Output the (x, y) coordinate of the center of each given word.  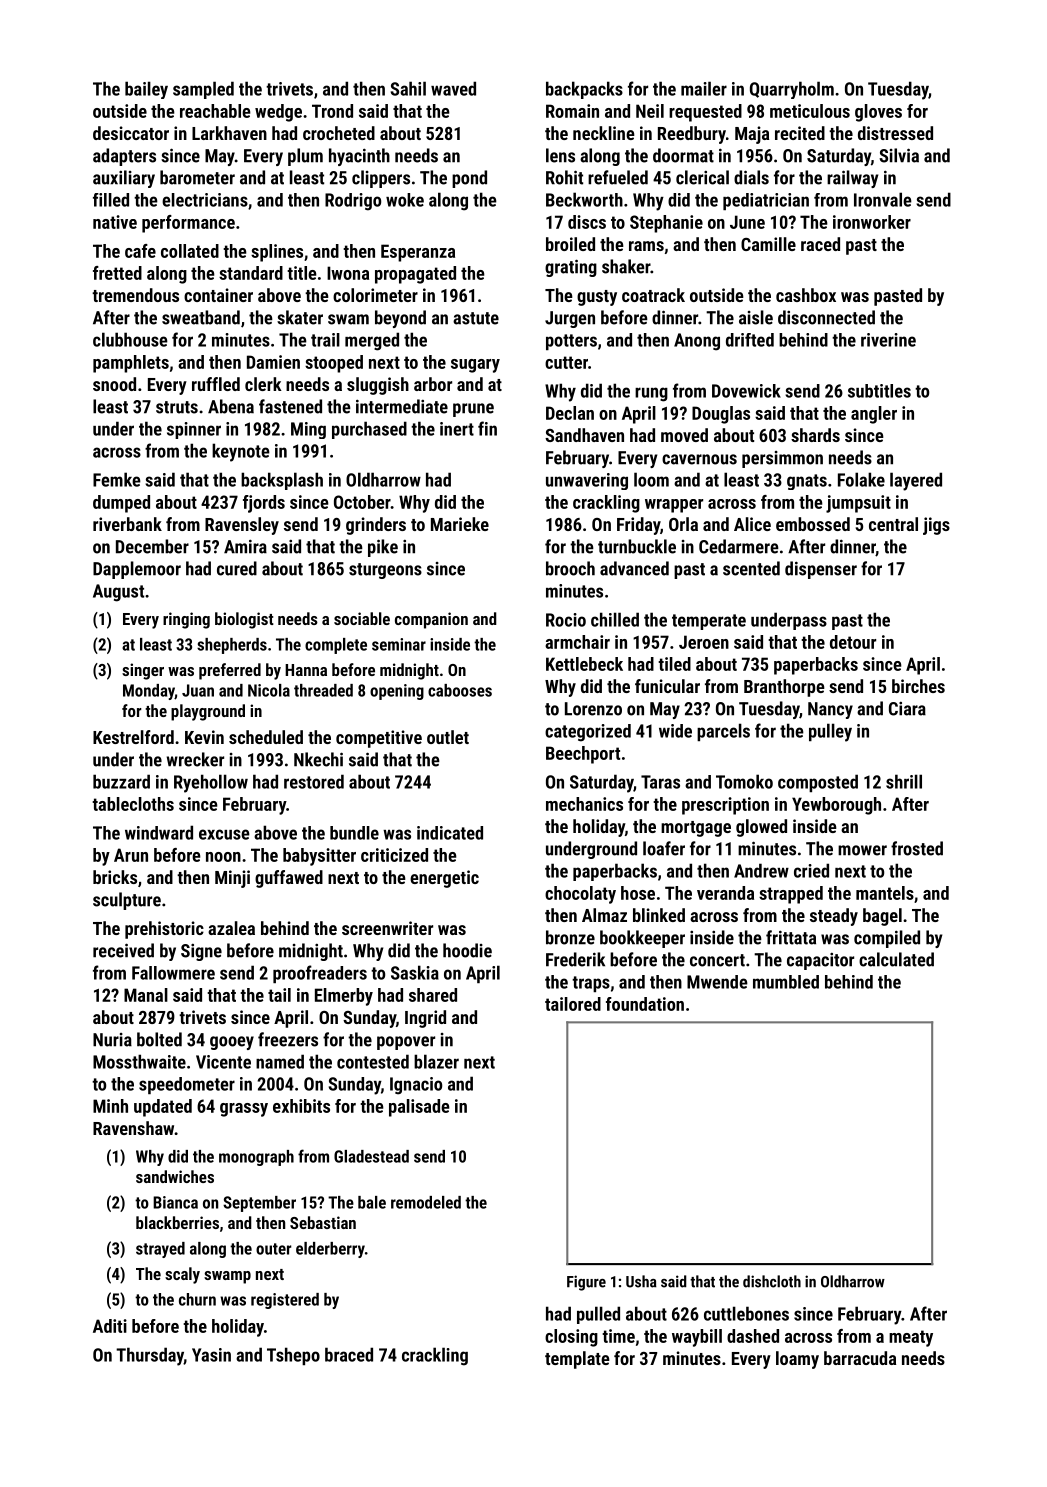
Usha (641, 1281)
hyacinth (359, 157)
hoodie (467, 950)
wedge (278, 113)
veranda (725, 893)
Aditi (110, 1326)
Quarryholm (792, 90)
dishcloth (772, 1281)
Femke (117, 479)
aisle (756, 317)
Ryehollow (211, 783)
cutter (566, 362)
